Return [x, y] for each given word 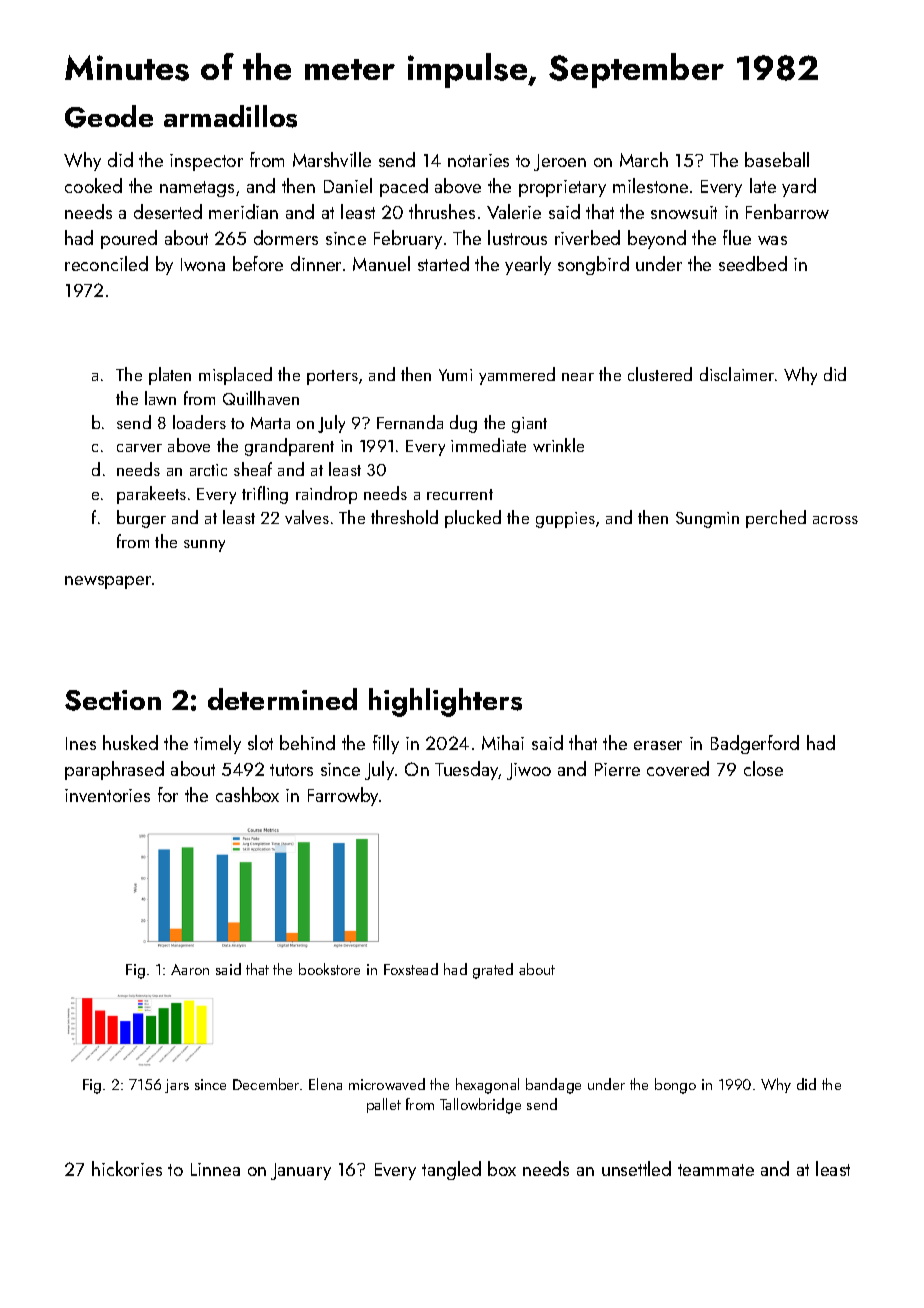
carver [139, 448]
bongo [675, 1086]
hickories [127, 1168]
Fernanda [410, 422]
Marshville [332, 159]
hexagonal [487, 1086]
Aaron [190, 969]
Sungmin [707, 520]
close [763, 768]
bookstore [329, 969]
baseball [777, 159]
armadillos [230, 116]
